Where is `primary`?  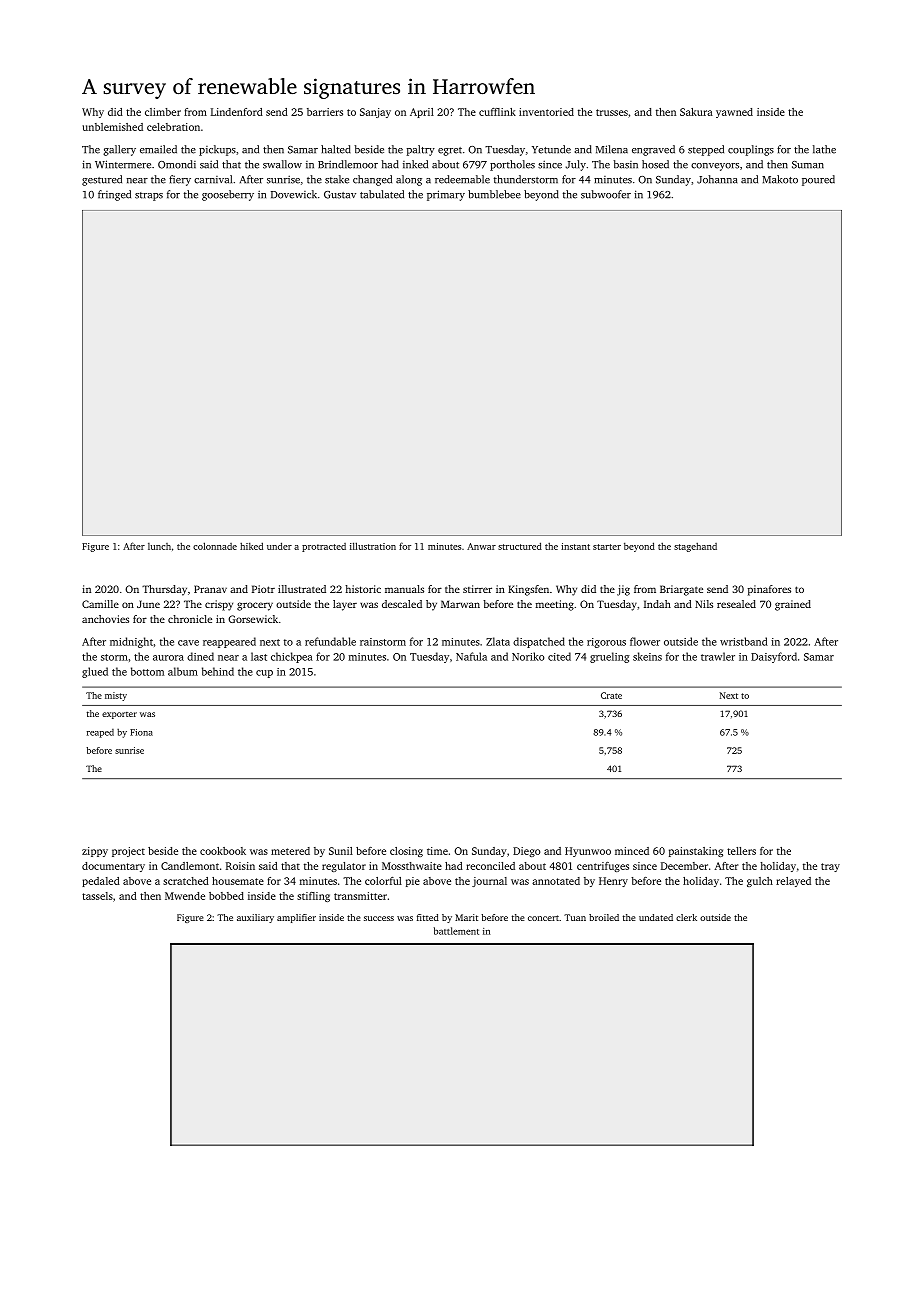
primary is located at coordinates (446, 195).
